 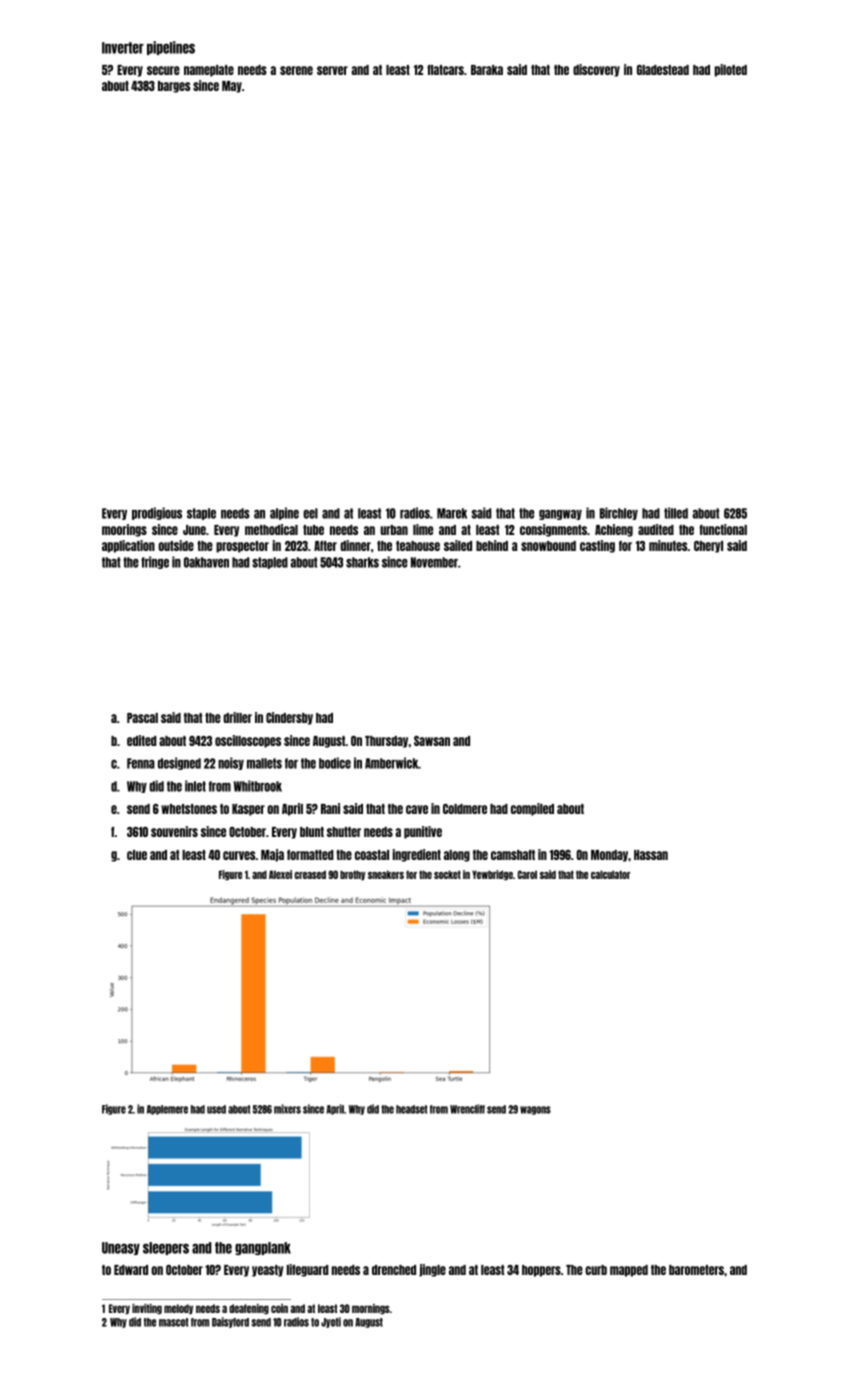 What do you see at coordinates (731, 70) in the document?
I see `piloted` at bounding box center [731, 70].
